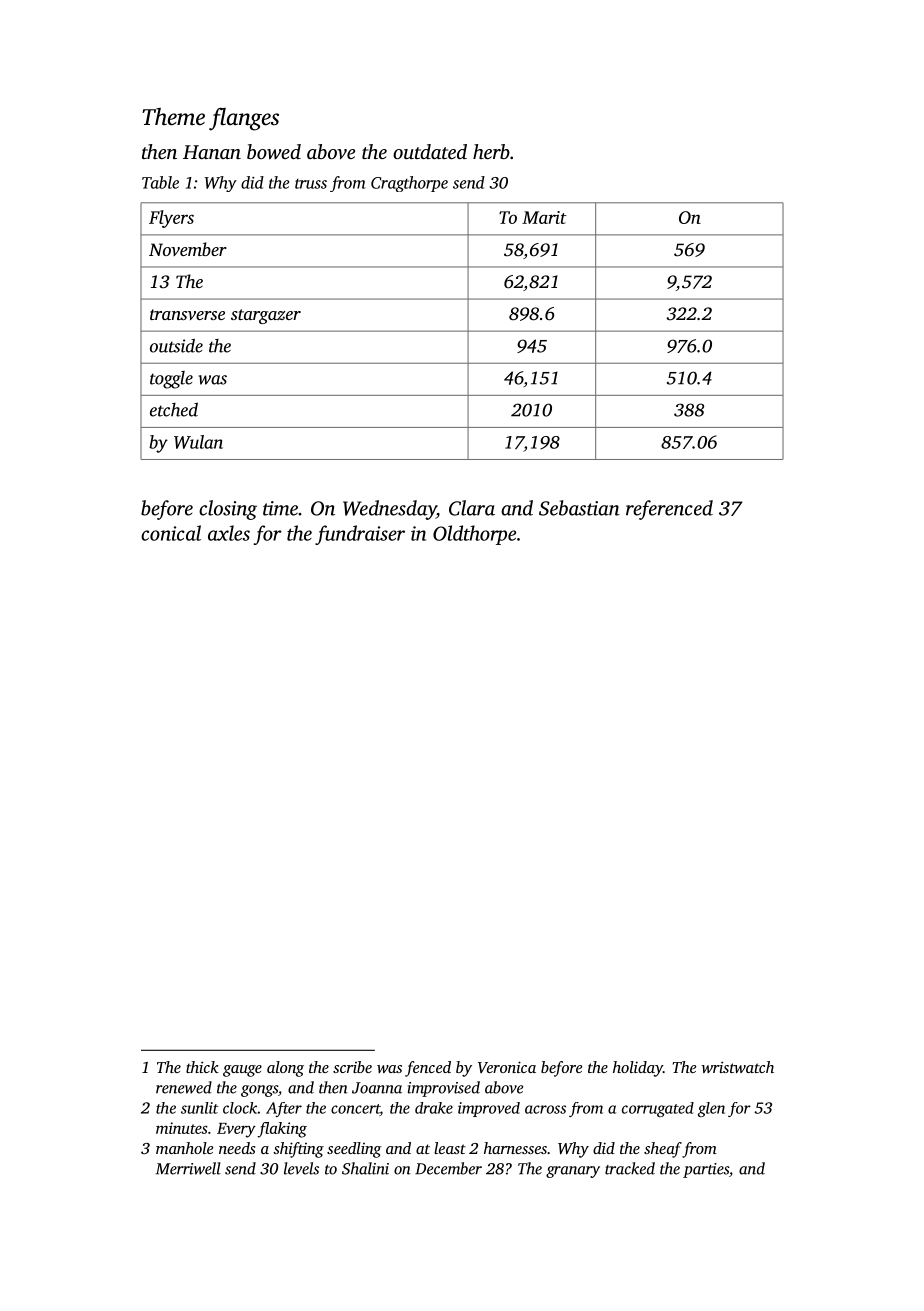 Image resolution: width=924 pixels, height=1311 pixels. I want to click on Shalini, so click(365, 1168).
